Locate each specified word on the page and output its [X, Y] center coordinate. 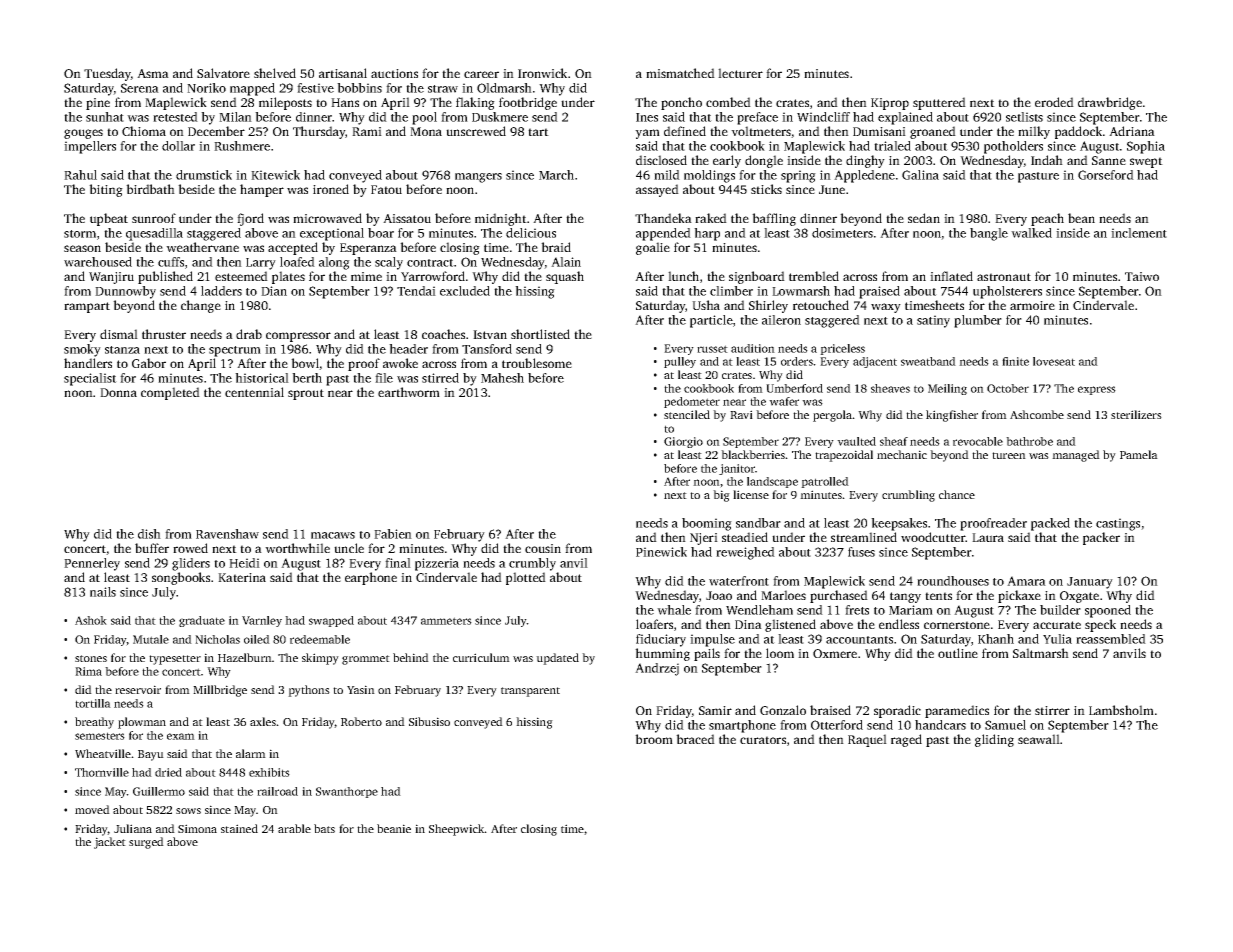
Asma [153, 73]
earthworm [409, 392]
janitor [737, 469]
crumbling [908, 496]
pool [424, 118]
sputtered [939, 103]
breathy [94, 723]
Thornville [102, 772]
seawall [1039, 739]
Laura [988, 537]
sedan [924, 218]
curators [763, 740]
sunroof [154, 218]
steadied [745, 537]
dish [149, 534]
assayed [657, 190]
